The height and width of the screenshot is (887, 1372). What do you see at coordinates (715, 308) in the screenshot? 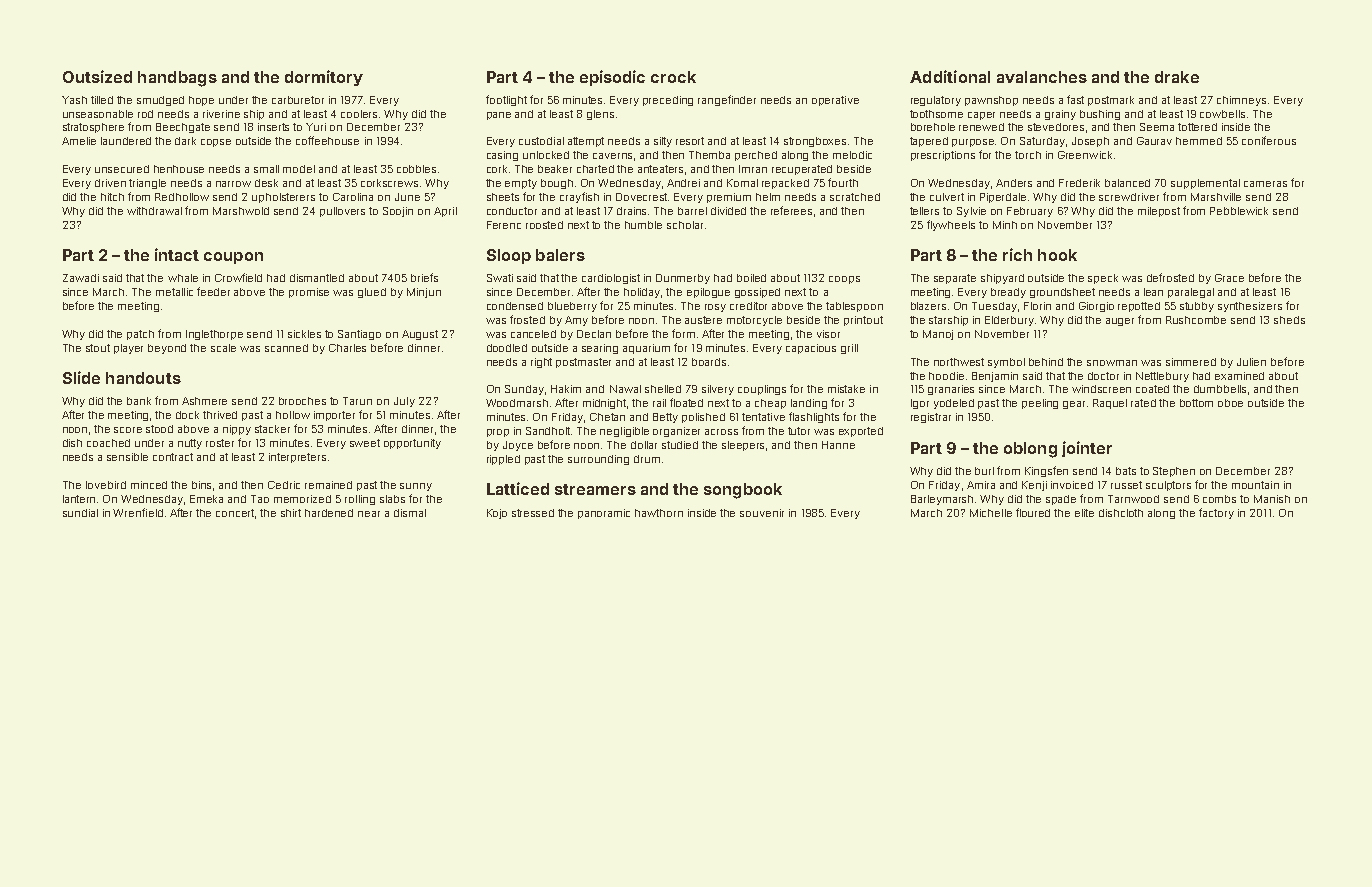
I see `rosy` at bounding box center [715, 308].
